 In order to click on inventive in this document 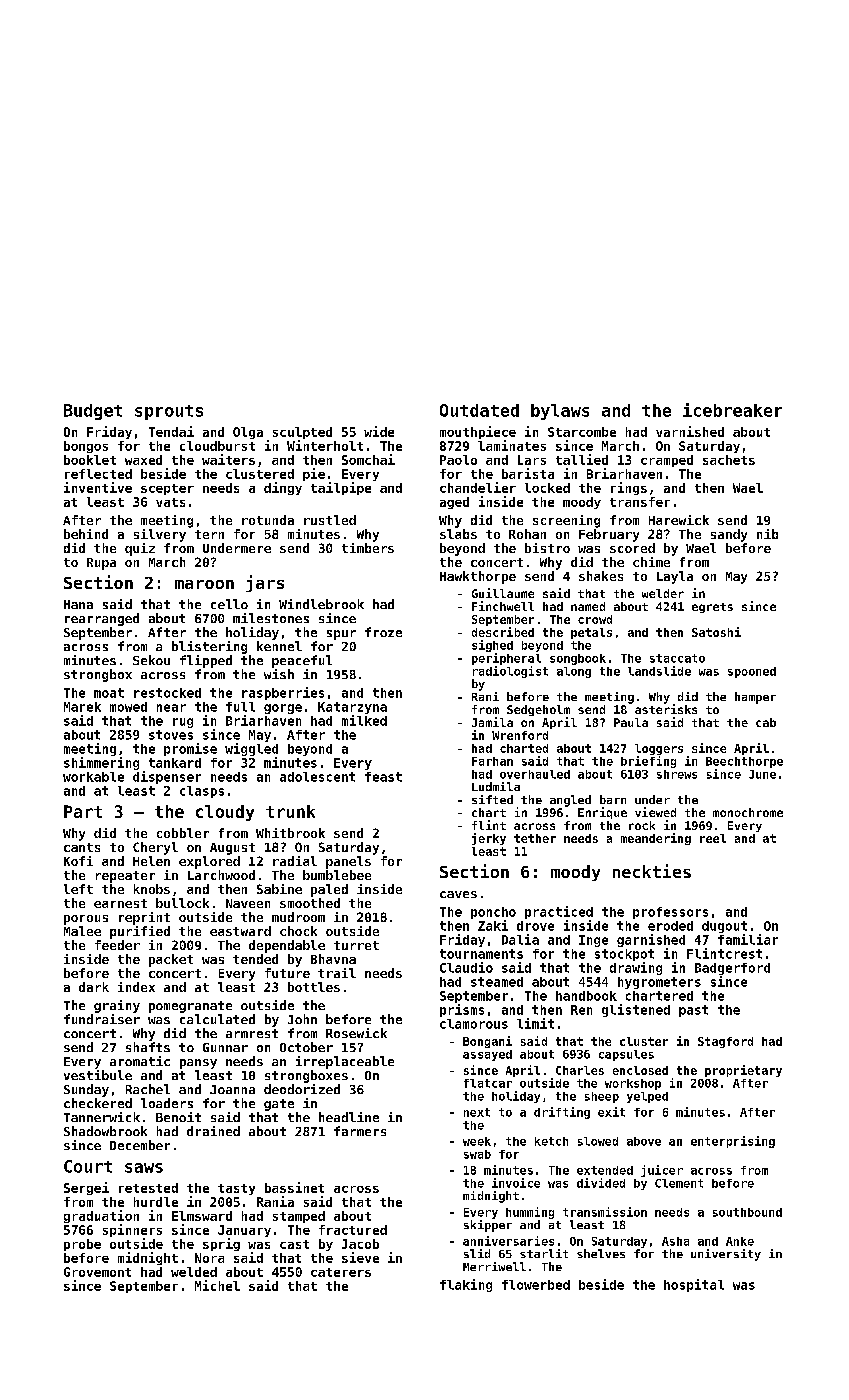, I will do `click(98, 487)`.
